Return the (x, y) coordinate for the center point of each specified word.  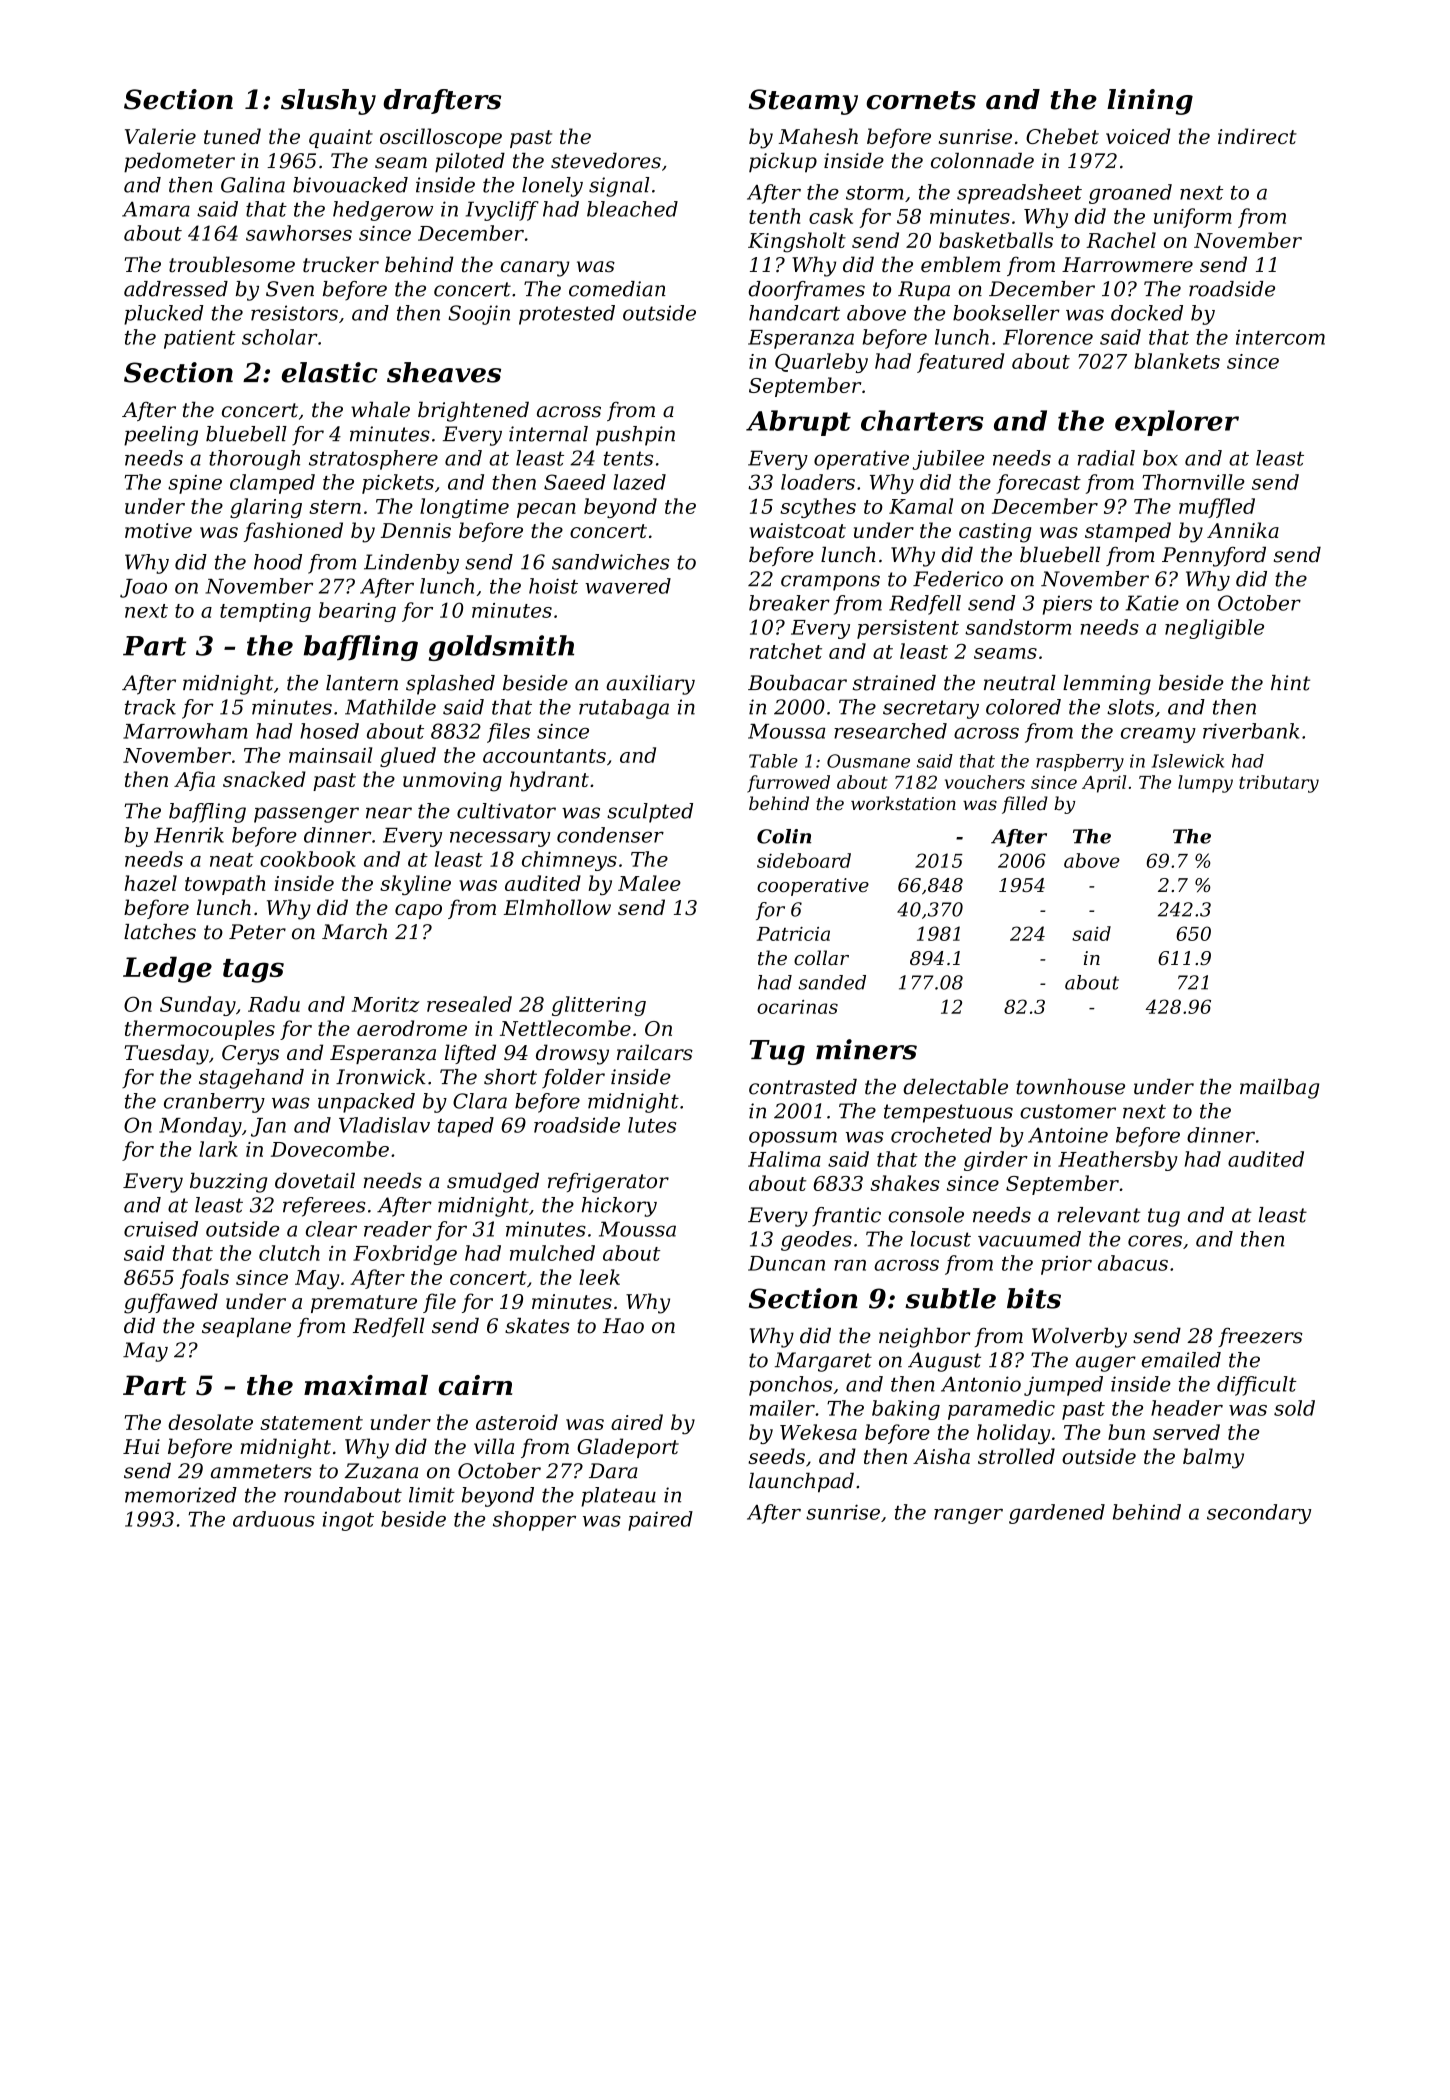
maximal (366, 1385)
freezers (1260, 1337)
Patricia (793, 934)
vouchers (985, 782)
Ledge (167, 969)
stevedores (606, 161)
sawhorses (299, 233)
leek (599, 1277)
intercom (1280, 337)
